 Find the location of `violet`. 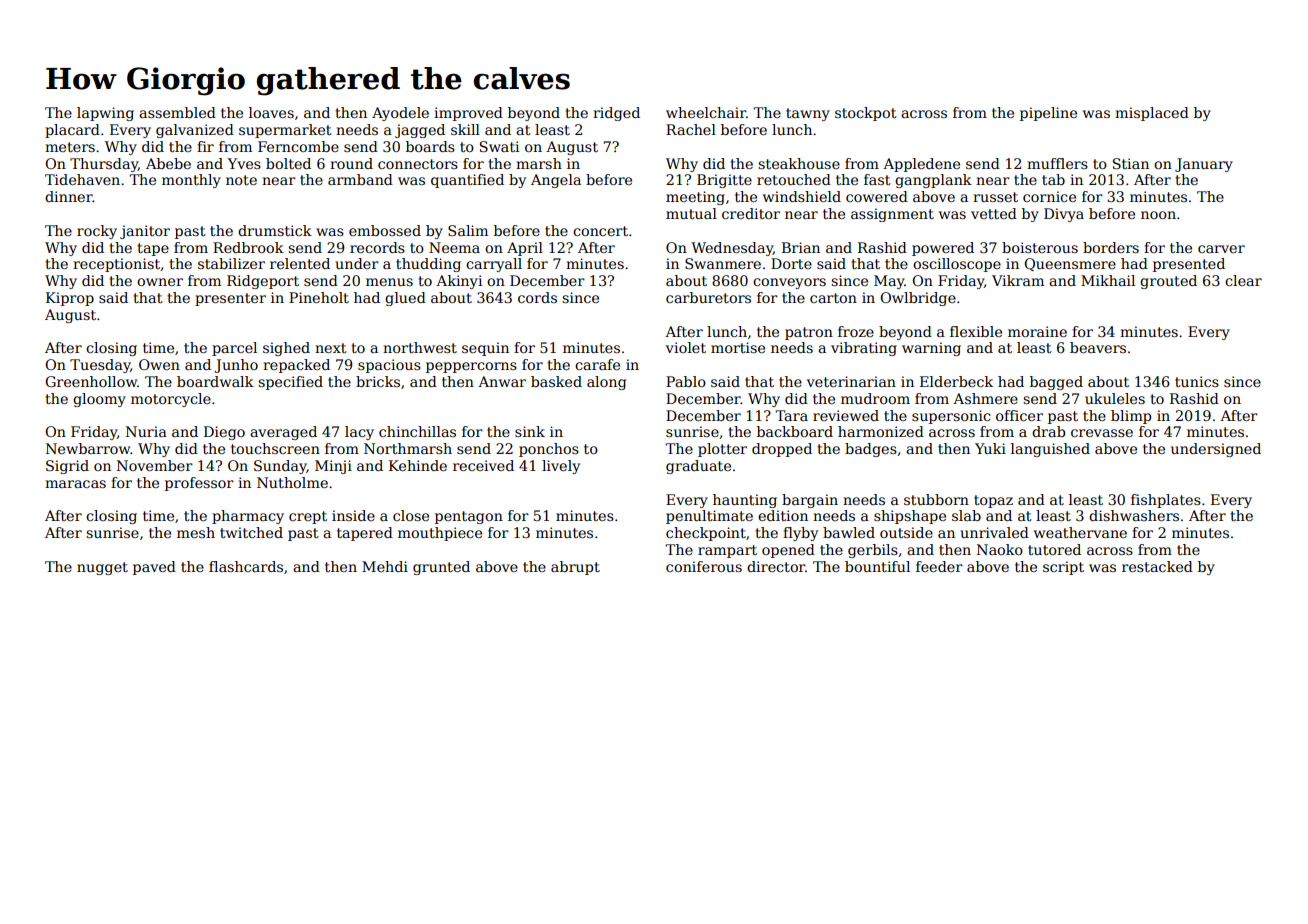

violet is located at coordinates (686, 347).
